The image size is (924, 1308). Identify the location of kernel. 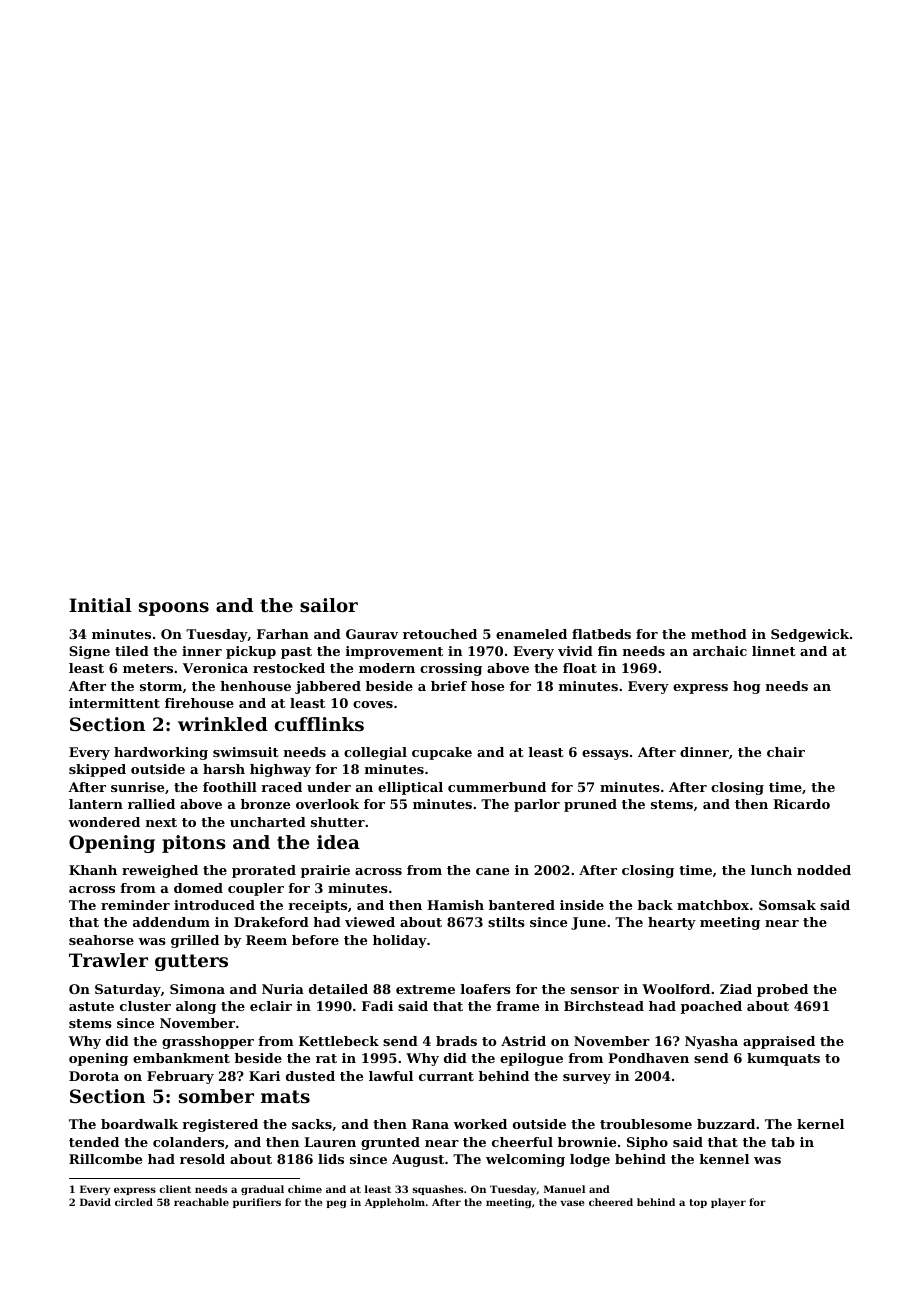
(820, 1124).
